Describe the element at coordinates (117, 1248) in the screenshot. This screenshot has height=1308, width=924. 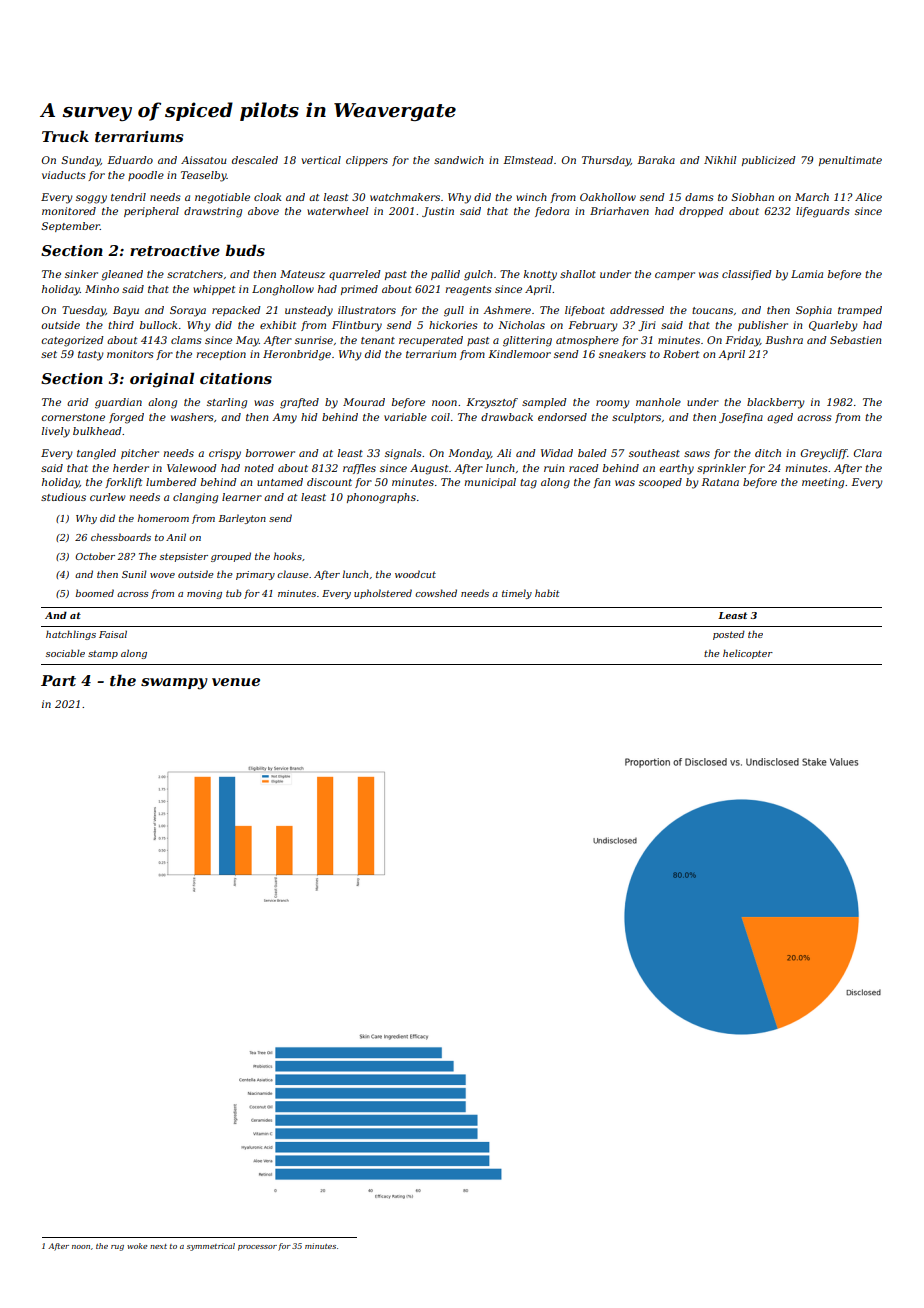
I see `rug` at that location.
